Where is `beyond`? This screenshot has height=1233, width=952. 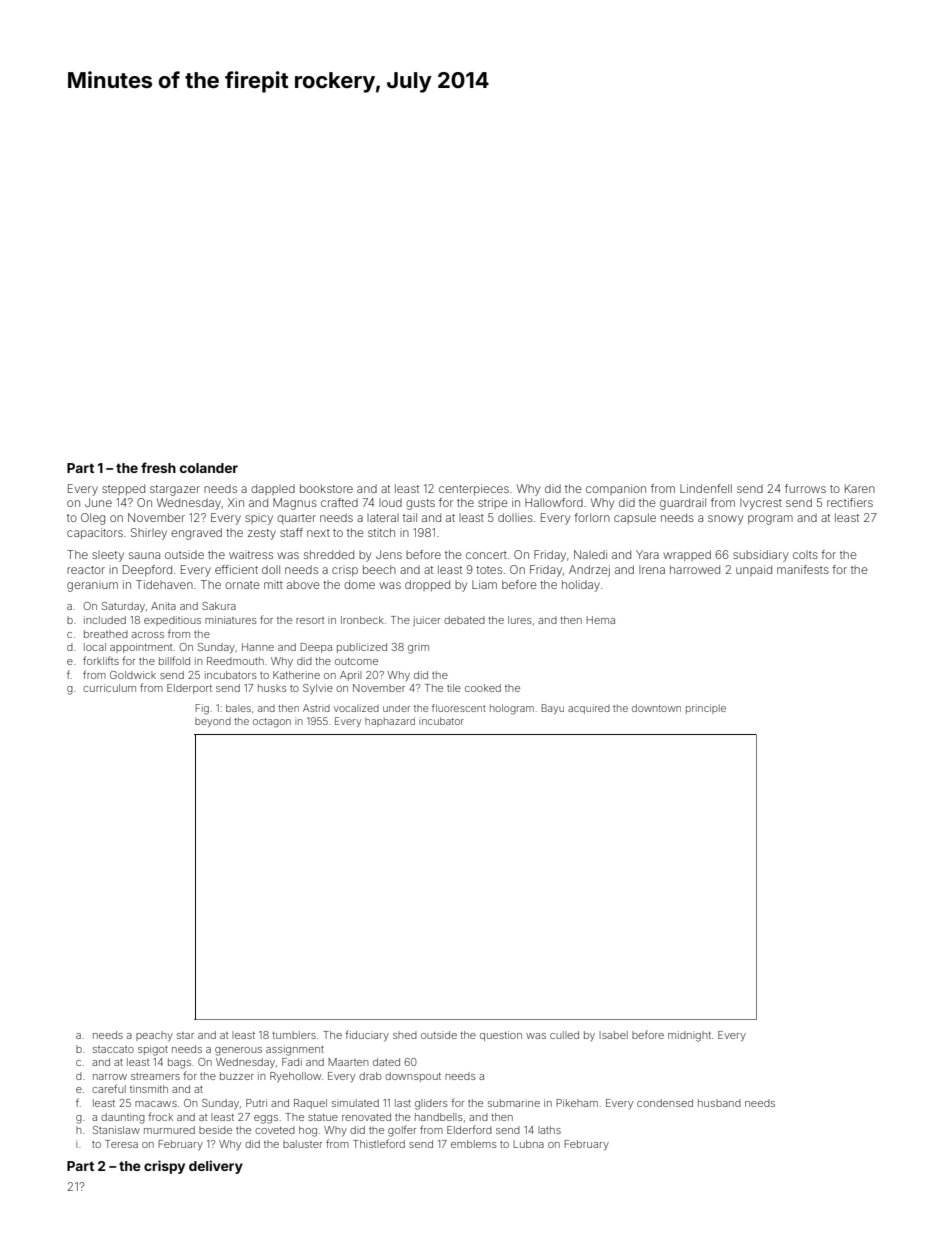
beyond is located at coordinates (213, 722).
